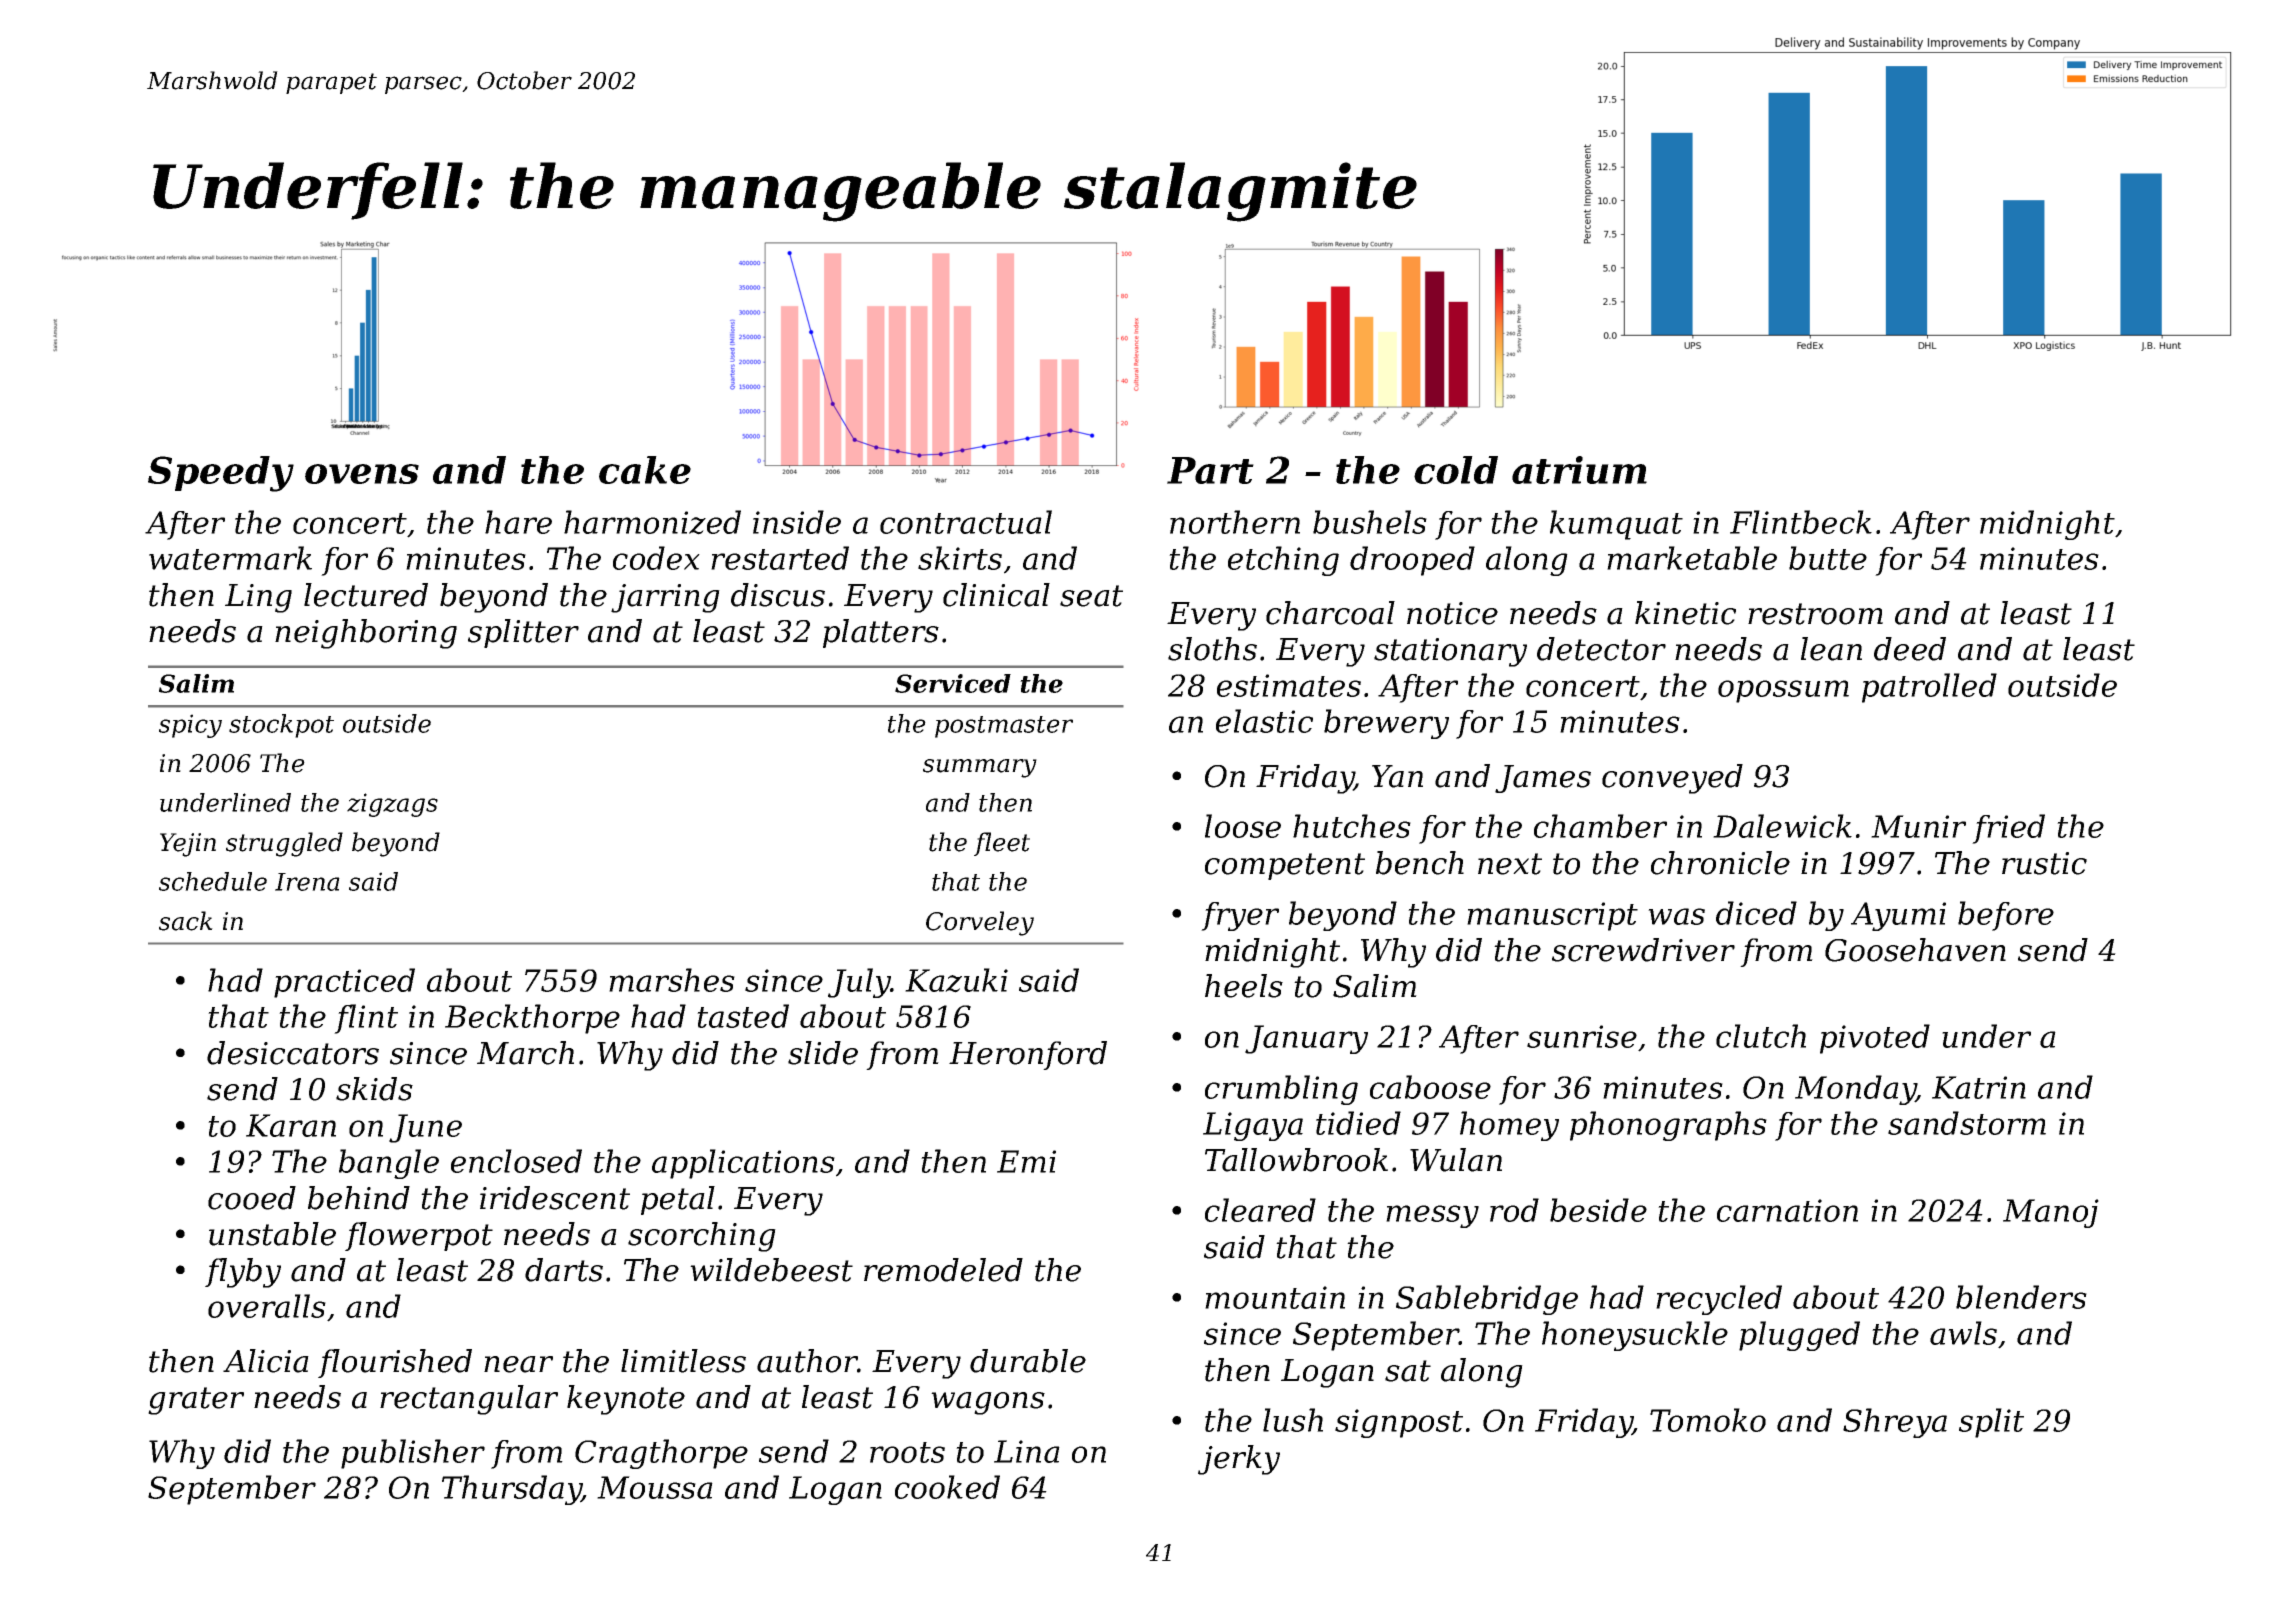  I want to click on Shreya, so click(1895, 1423).
